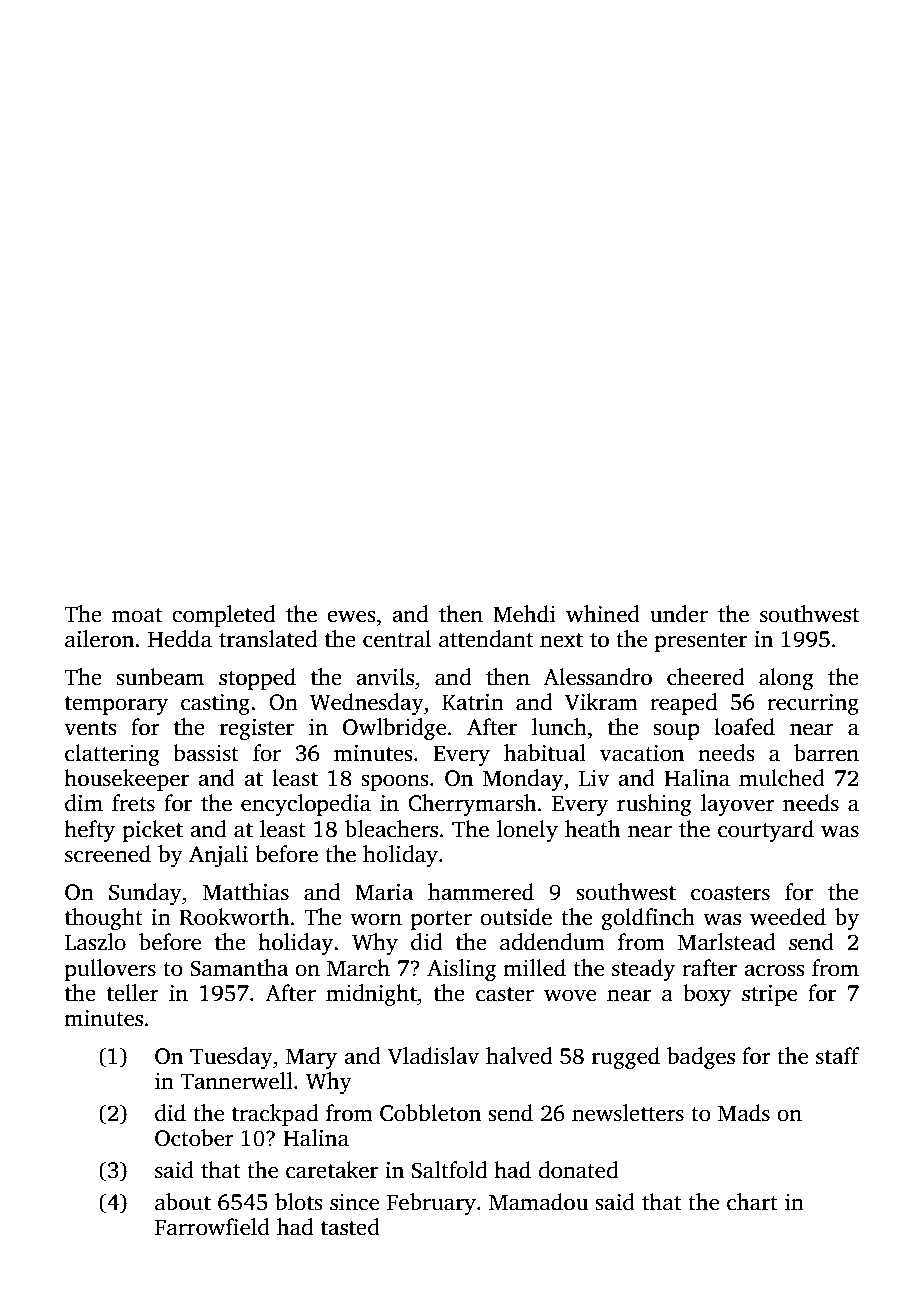 This document has height=1311, width=924. Describe the element at coordinates (183, 1202) in the document. I see `about` at that location.
